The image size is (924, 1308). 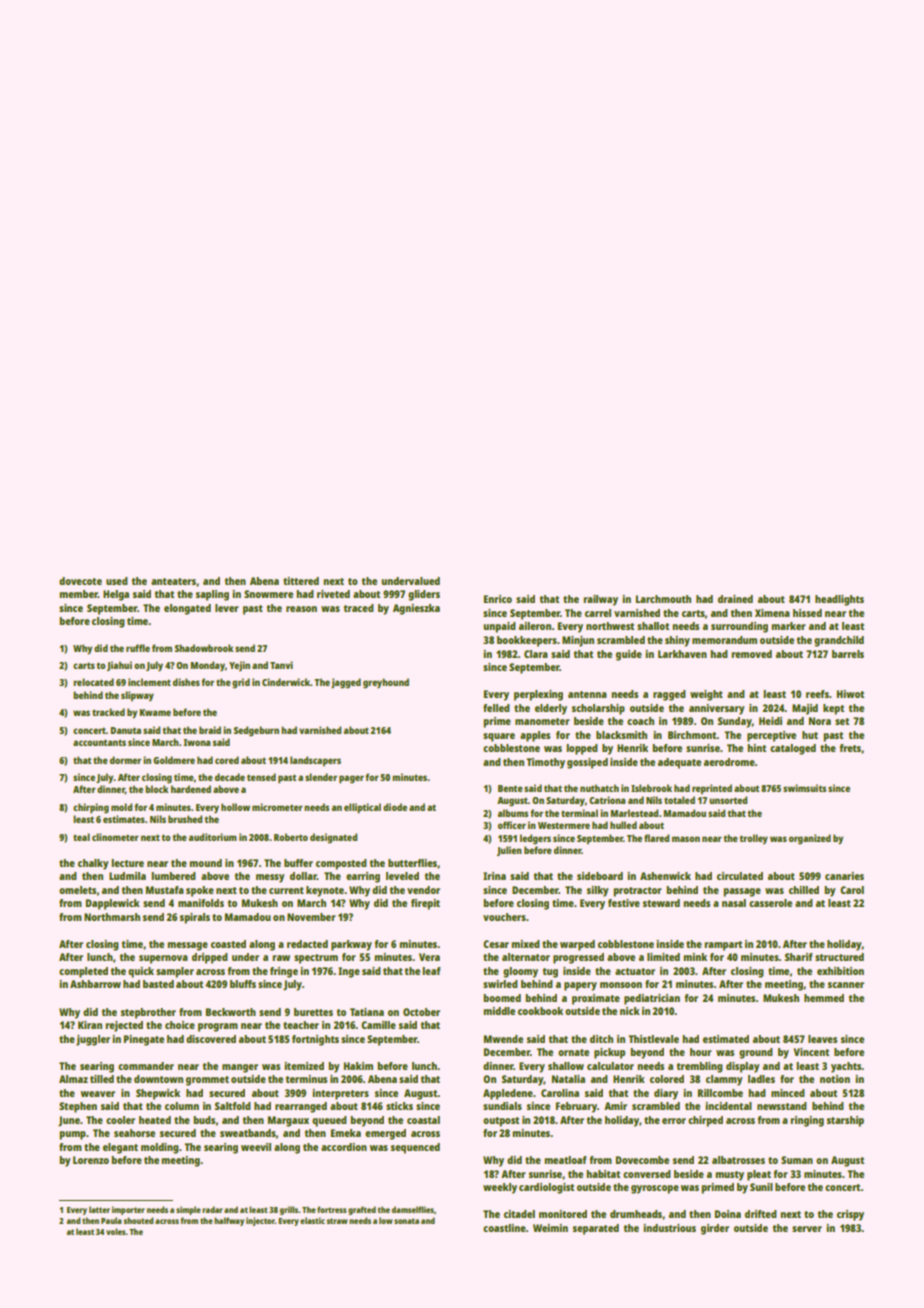 I want to click on clinometer, so click(x=115, y=837).
